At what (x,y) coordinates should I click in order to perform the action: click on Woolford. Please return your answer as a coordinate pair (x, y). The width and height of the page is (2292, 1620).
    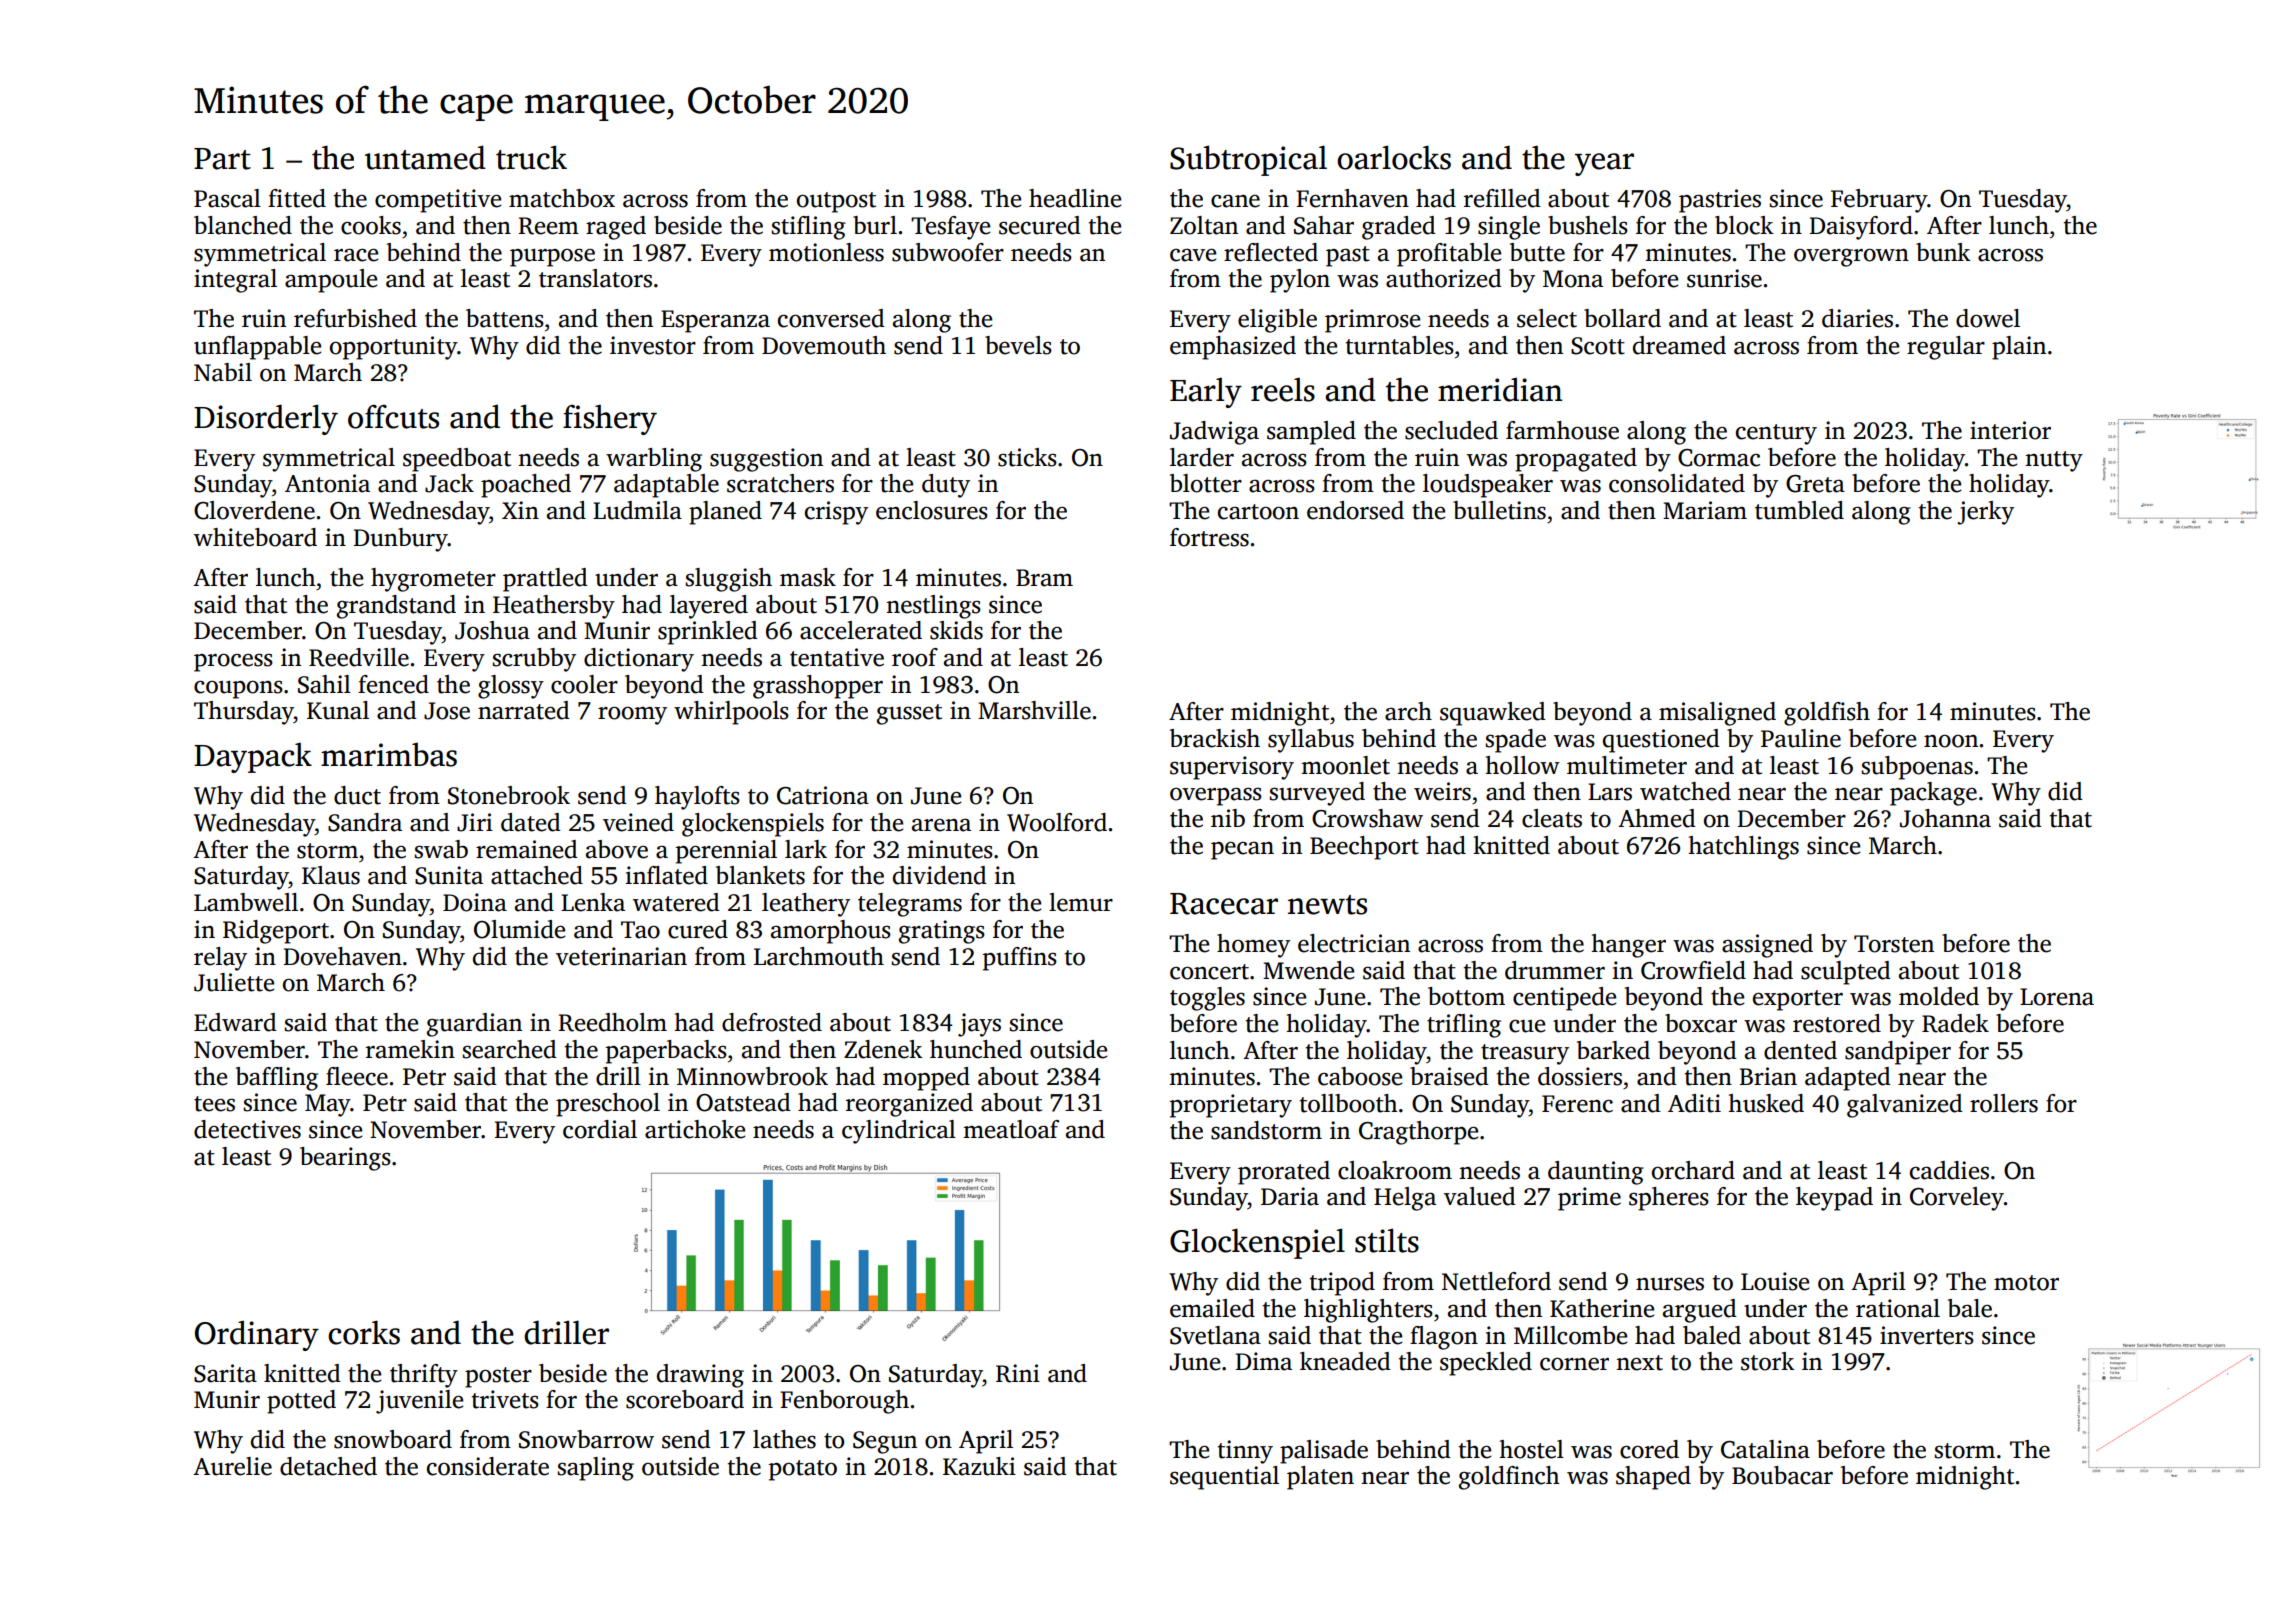
    Looking at the image, I should click on (1057, 822).
